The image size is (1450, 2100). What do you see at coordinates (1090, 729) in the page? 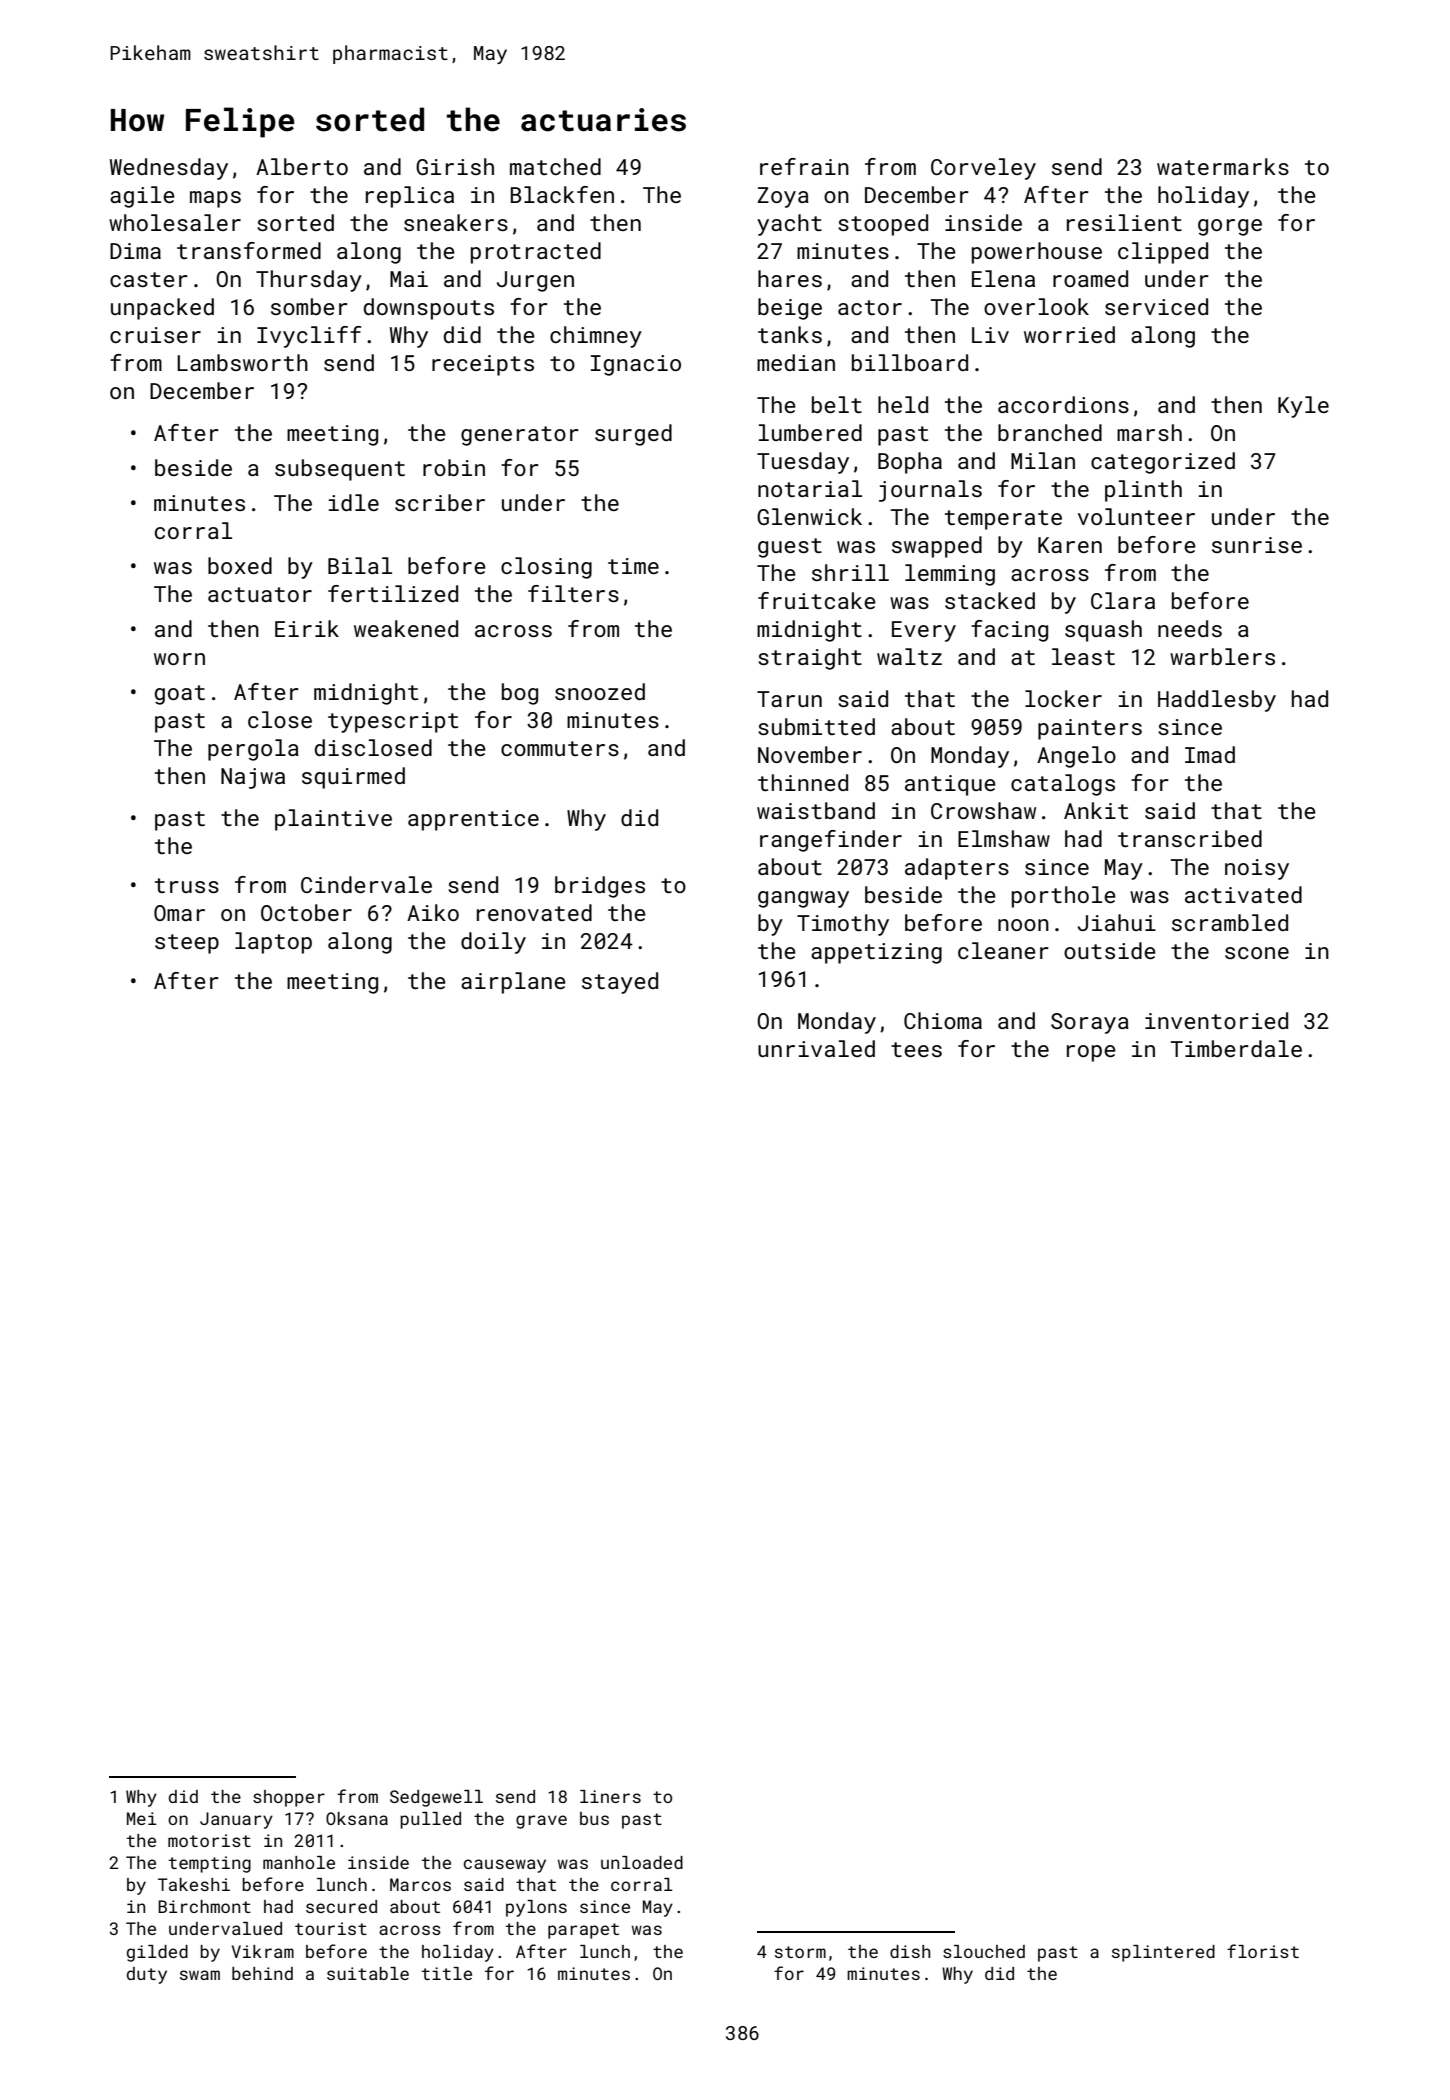
I see `painters` at bounding box center [1090, 729].
